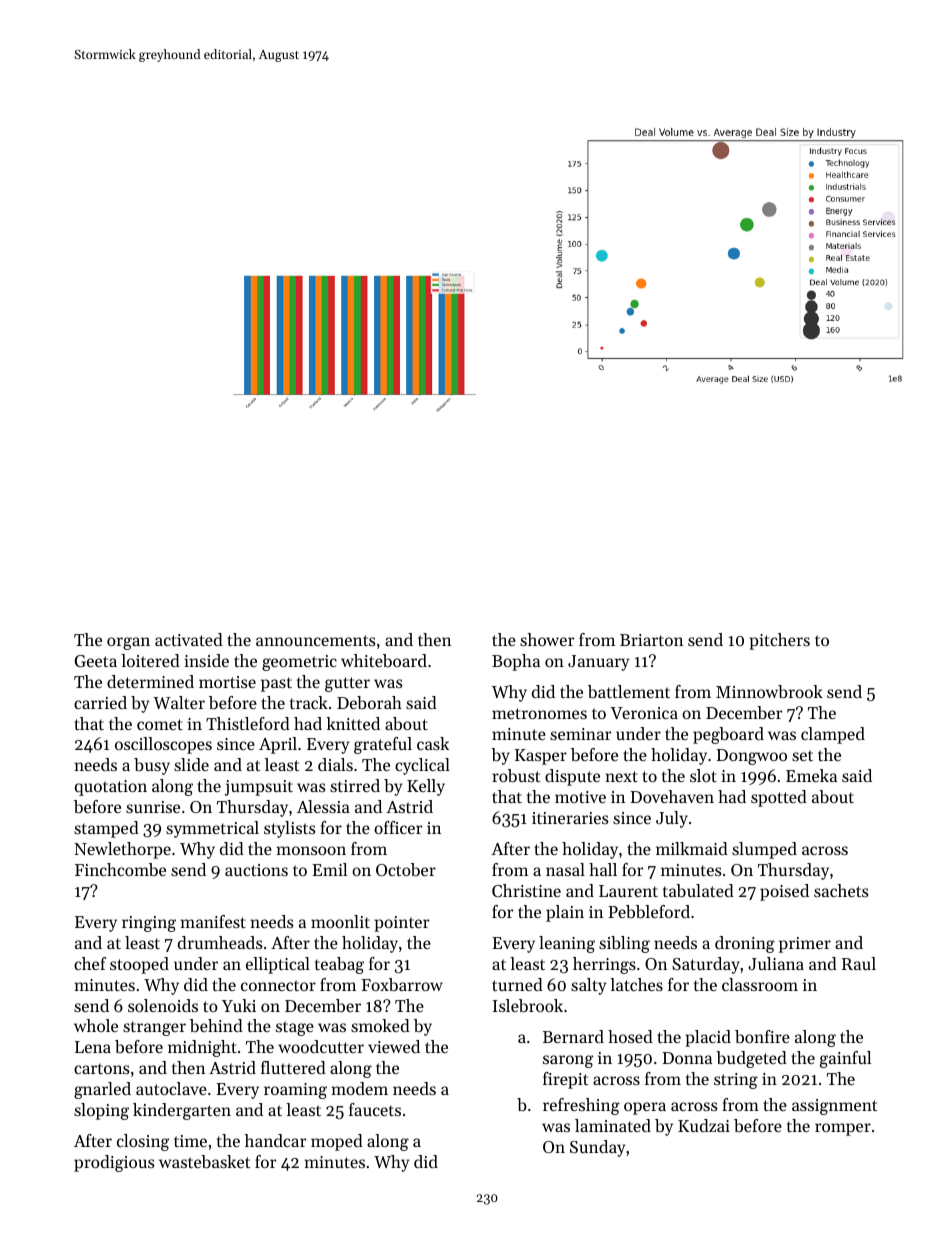  Describe the element at coordinates (779, 641) in the screenshot. I see `pitchers` at that location.
